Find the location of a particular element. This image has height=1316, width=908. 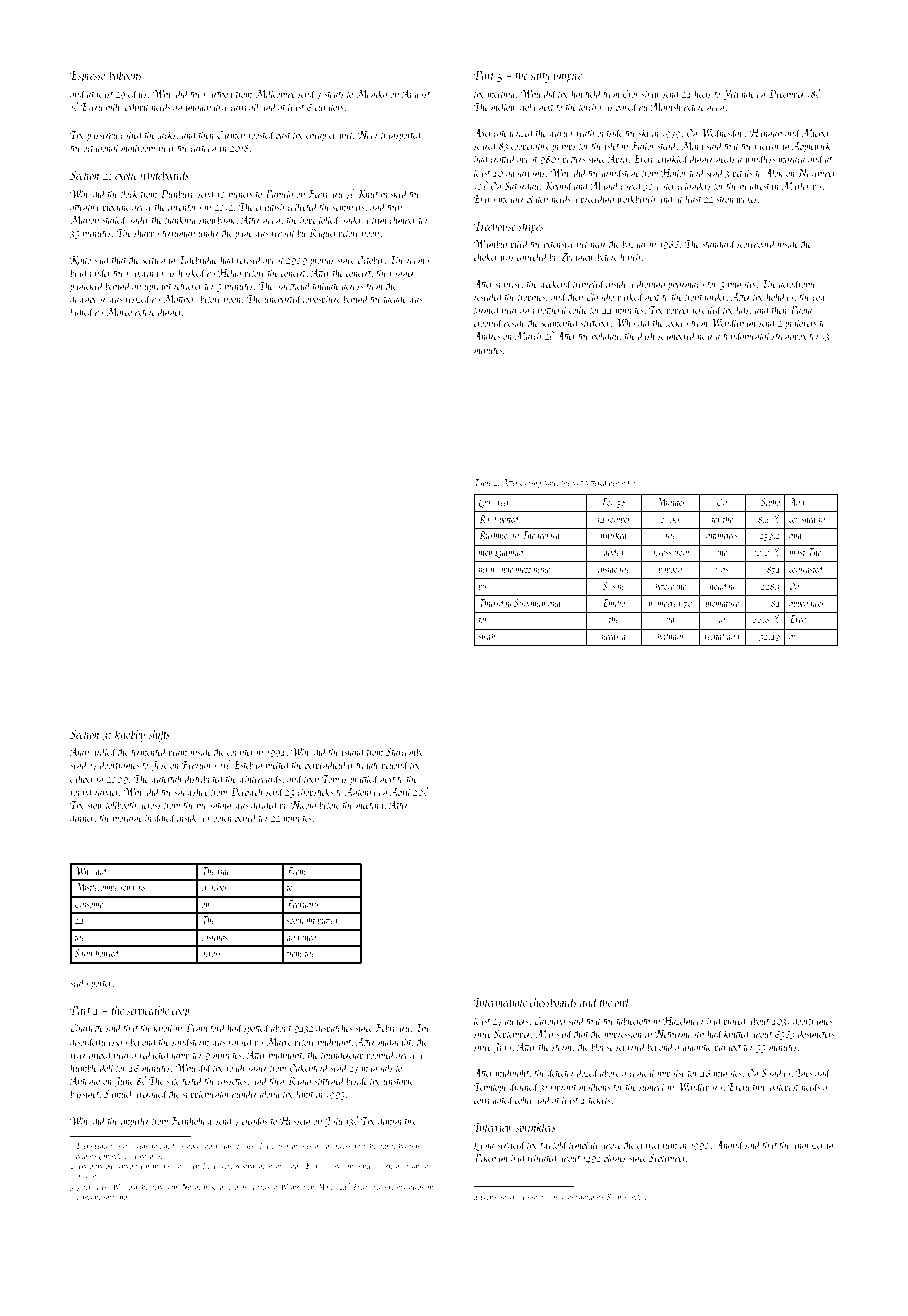

ladled is located at coordinates (82, 311).
